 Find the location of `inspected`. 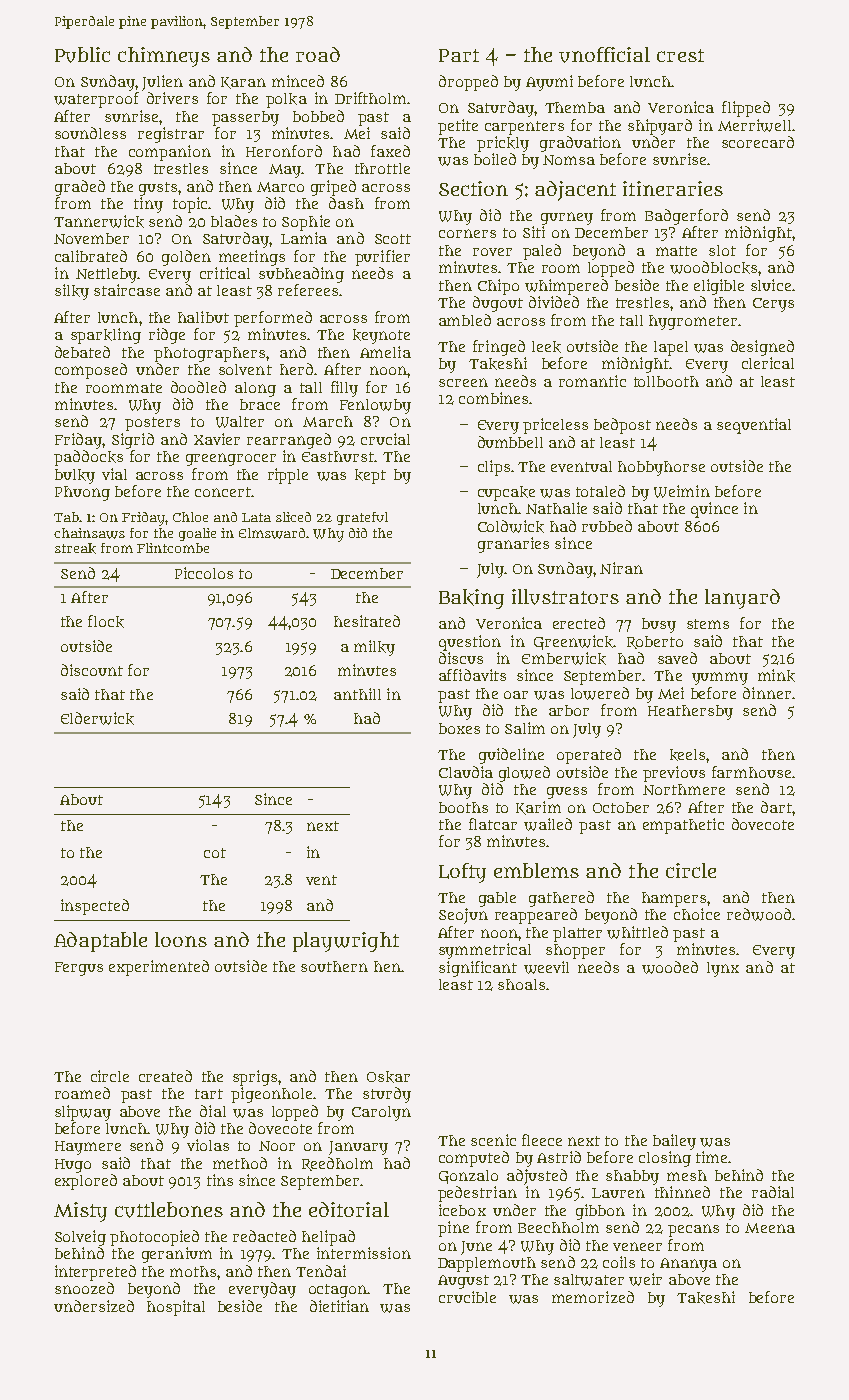

inspected is located at coordinates (95, 907).
